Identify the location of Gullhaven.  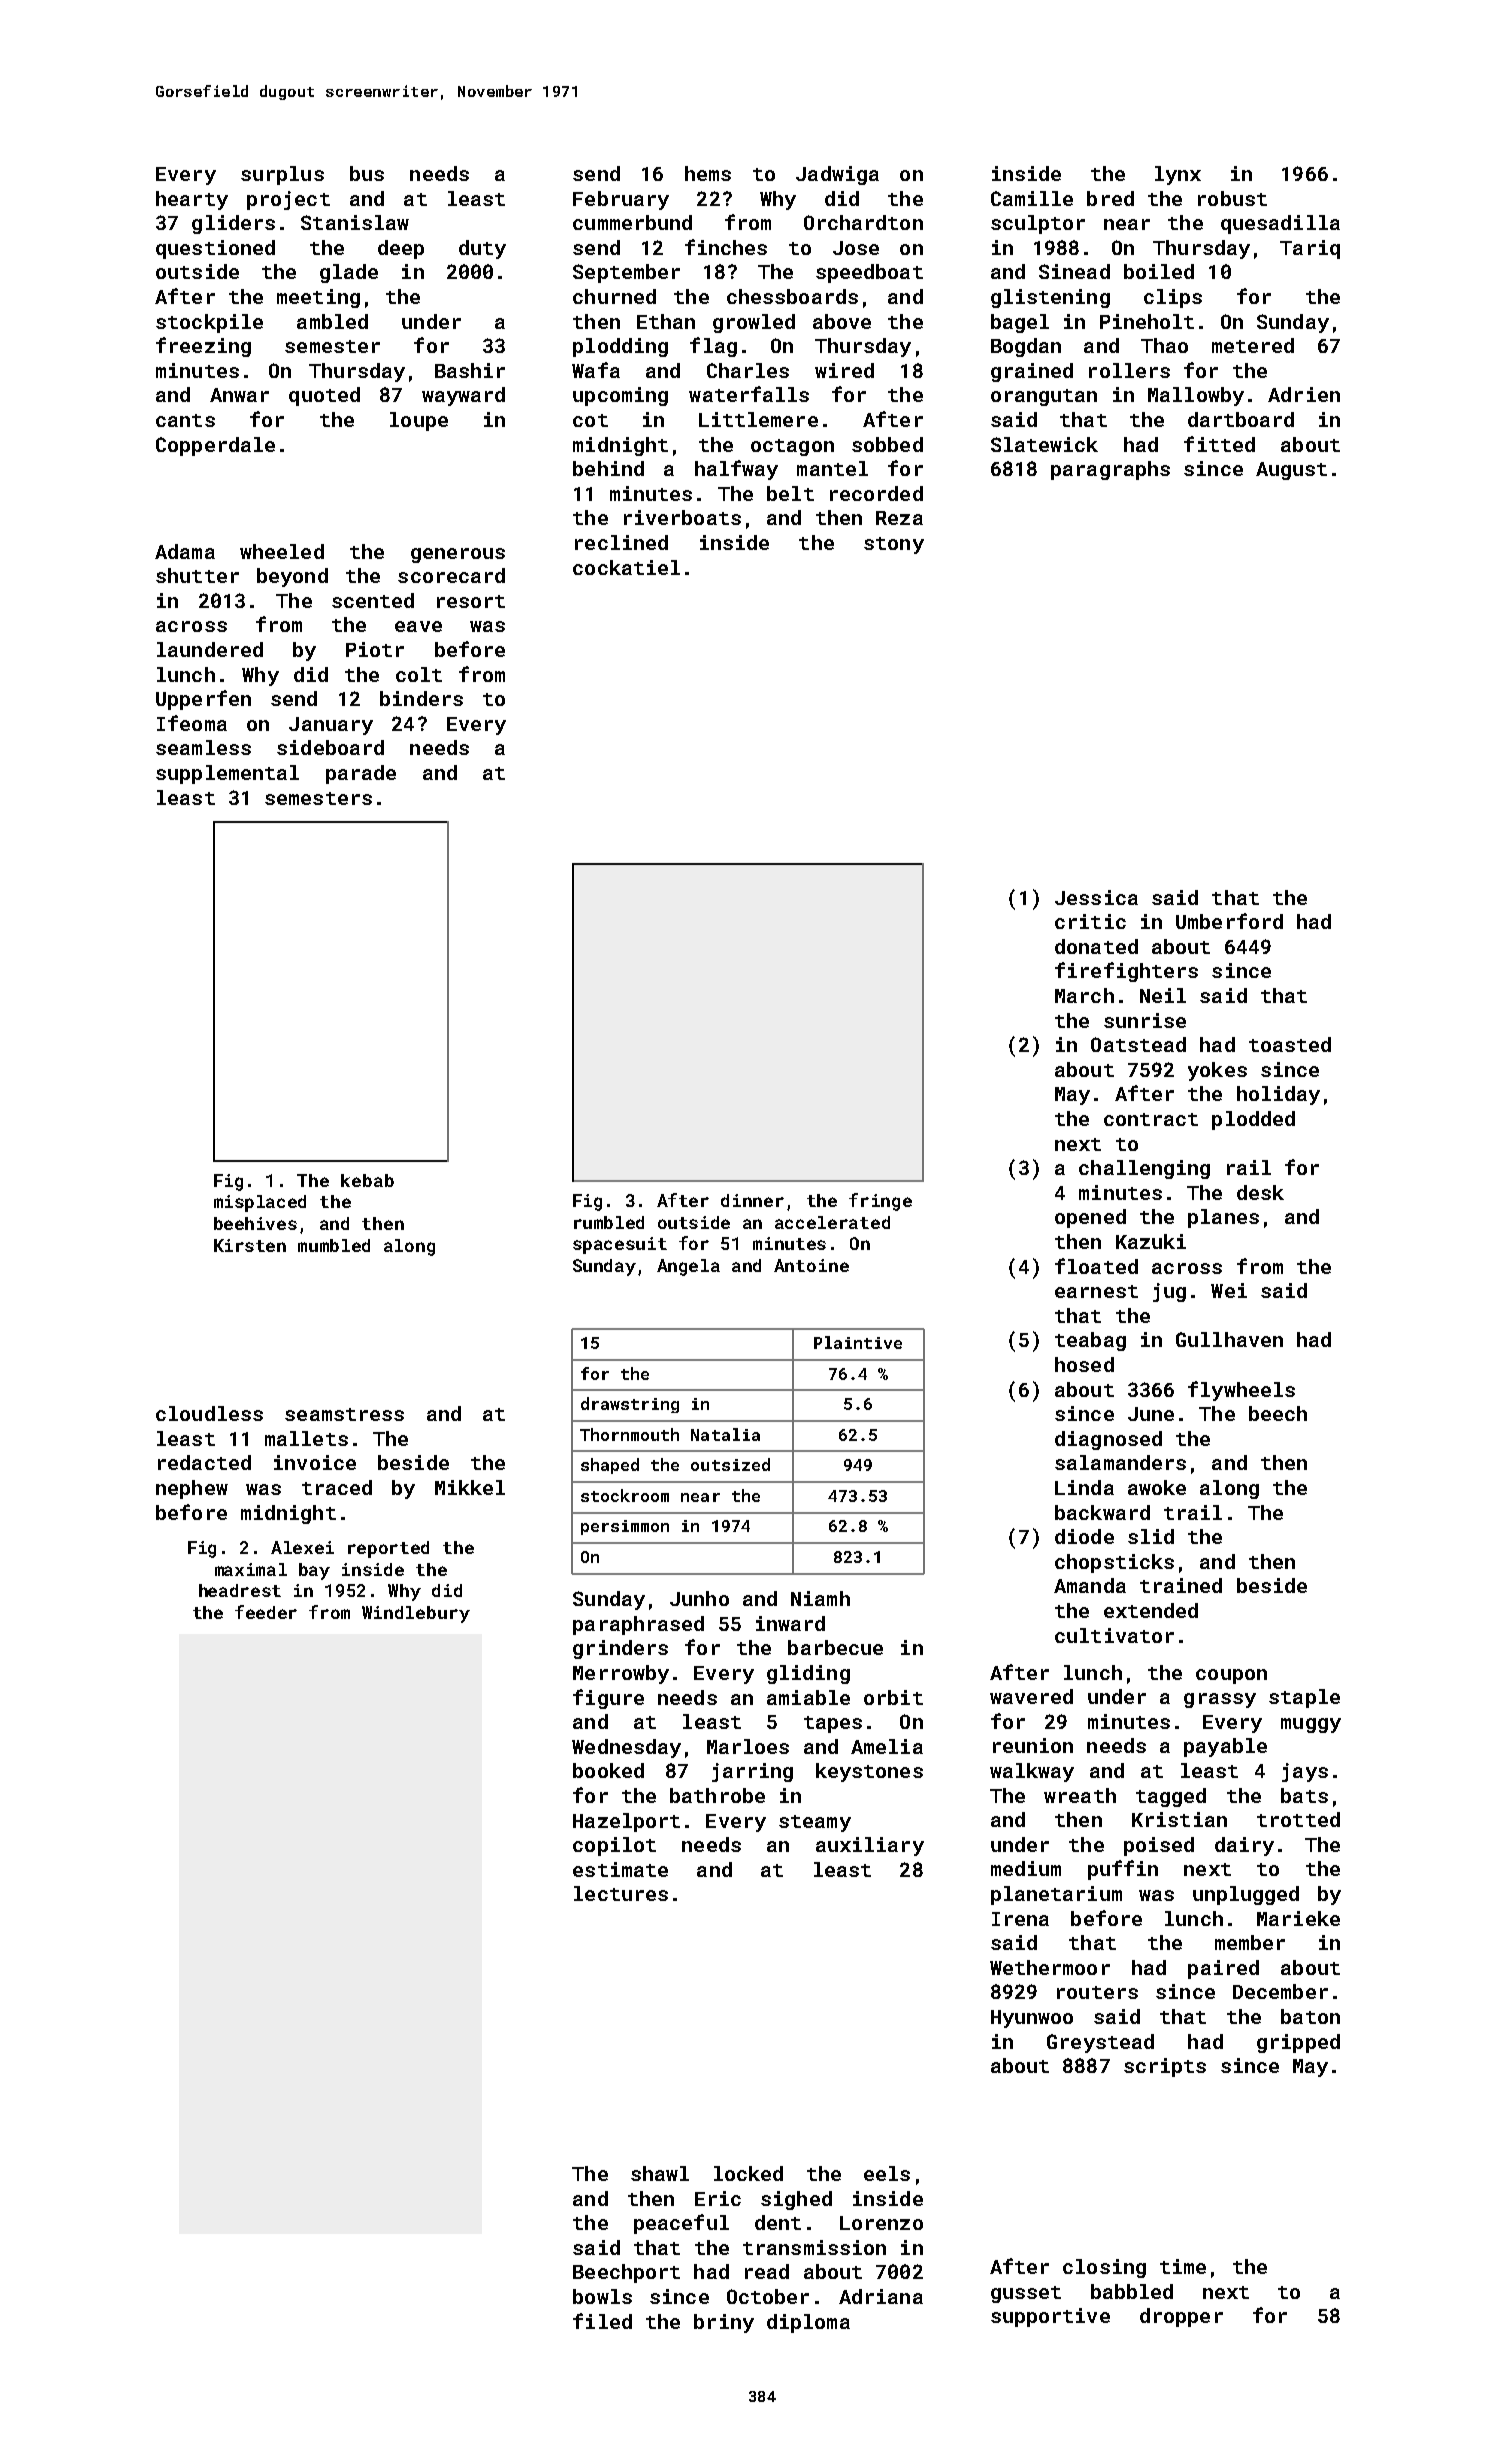
(1229, 1339).
